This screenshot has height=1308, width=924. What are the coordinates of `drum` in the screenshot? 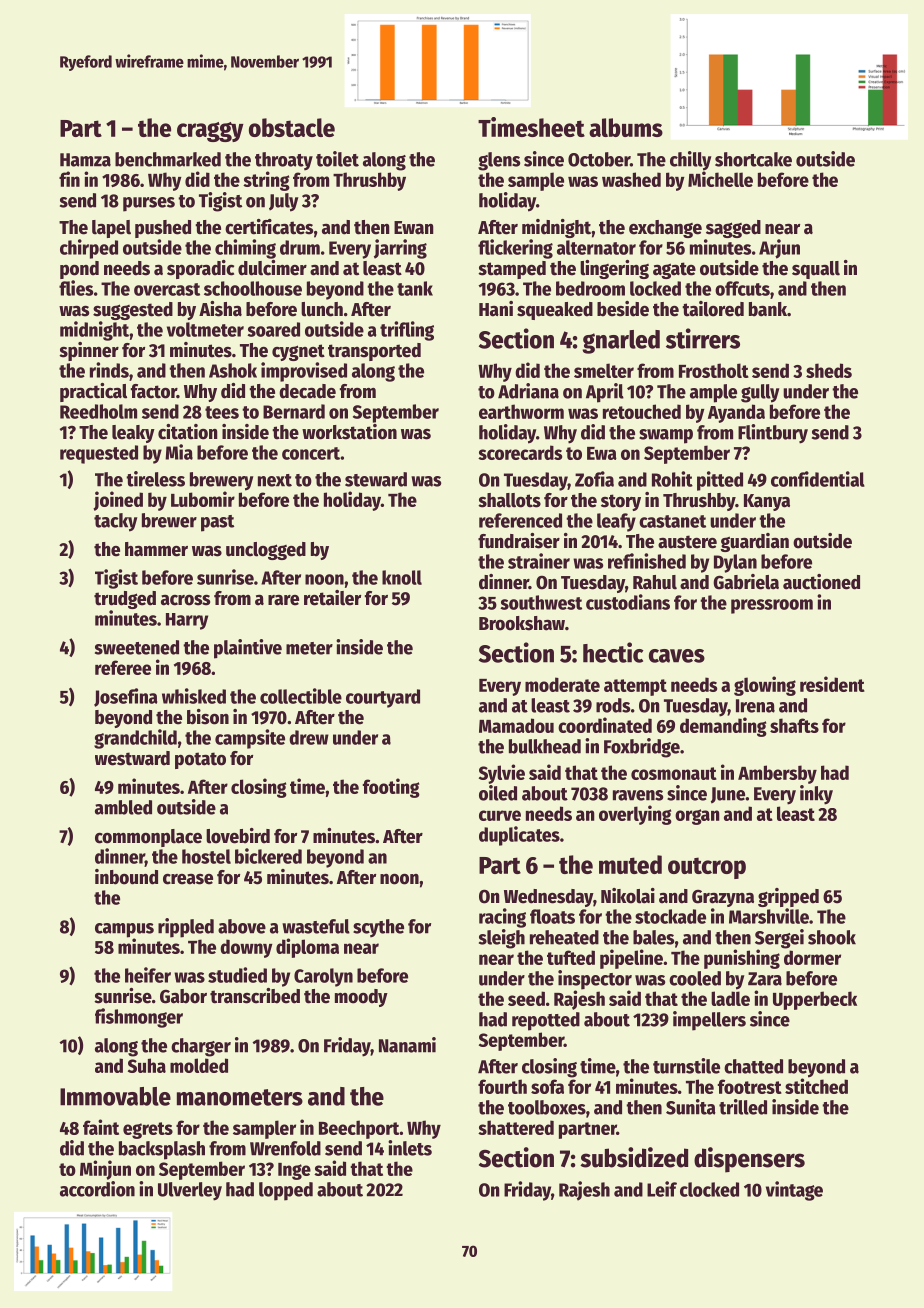 It's located at (300, 247).
